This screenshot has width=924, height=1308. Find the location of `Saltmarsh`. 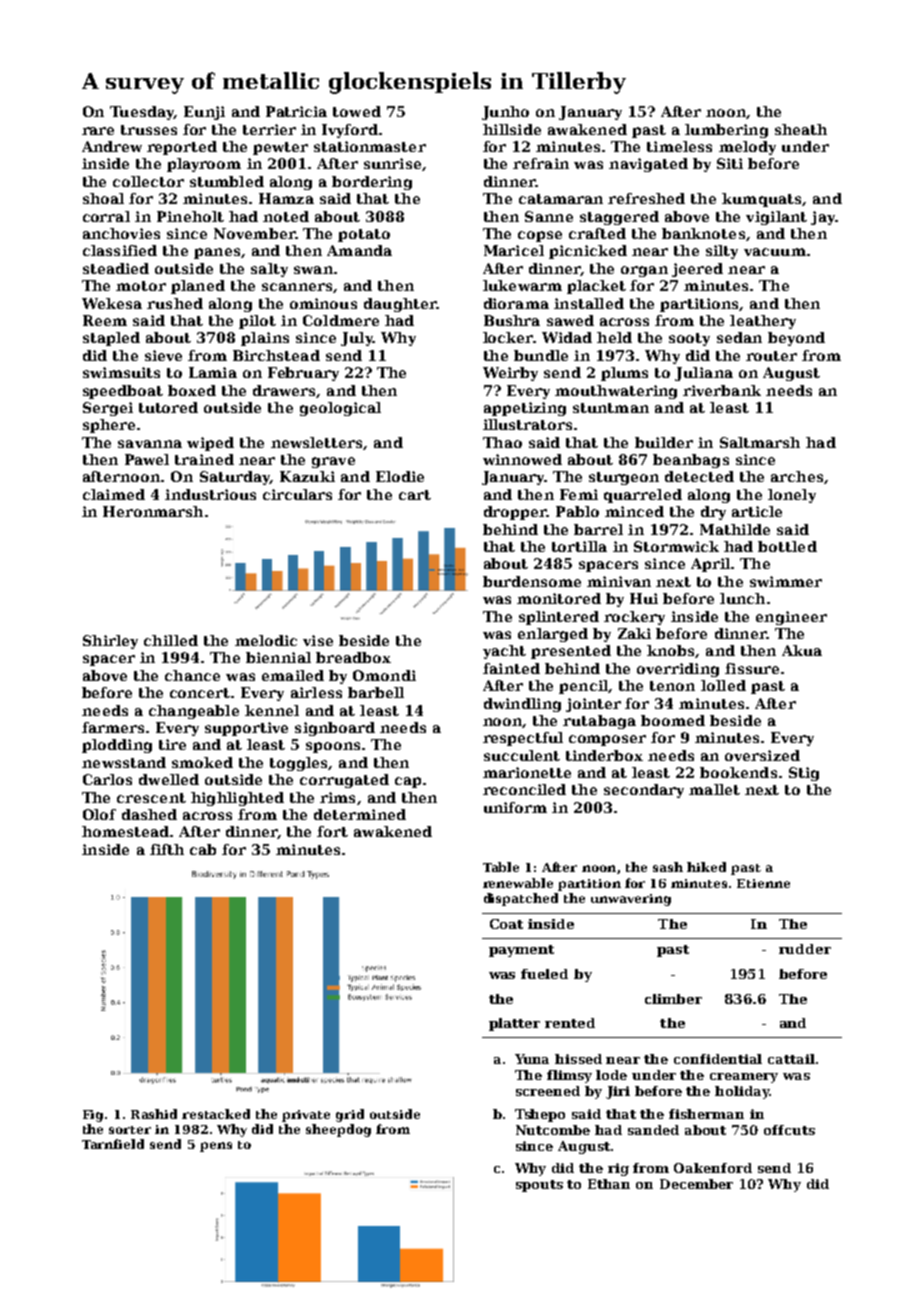

Saltmarsh is located at coordinates (760, 442).
